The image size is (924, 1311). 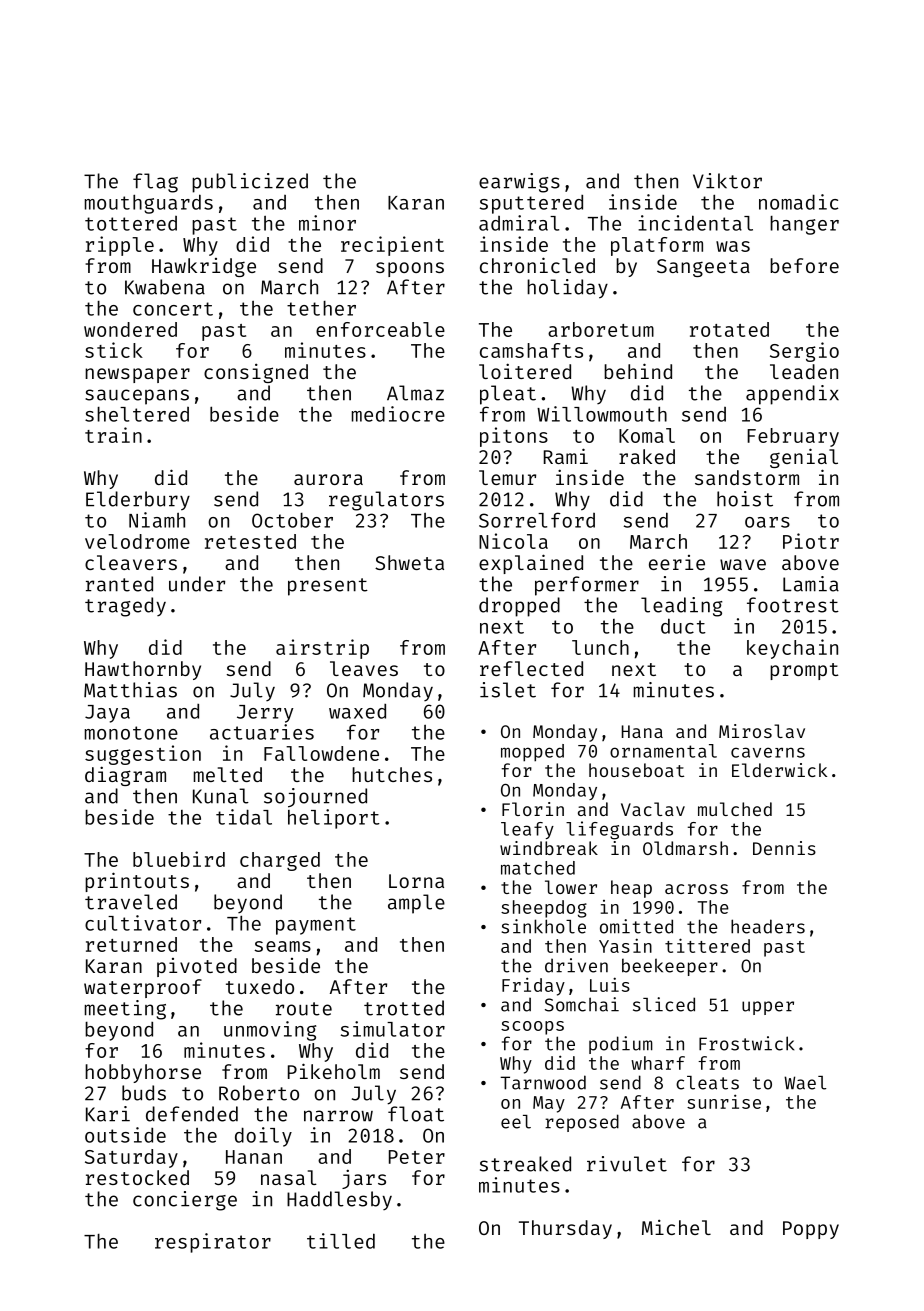 What do you see at coordinates (415, 393) in the image?
I see `Almaz` at bounding box center [415, 393].
